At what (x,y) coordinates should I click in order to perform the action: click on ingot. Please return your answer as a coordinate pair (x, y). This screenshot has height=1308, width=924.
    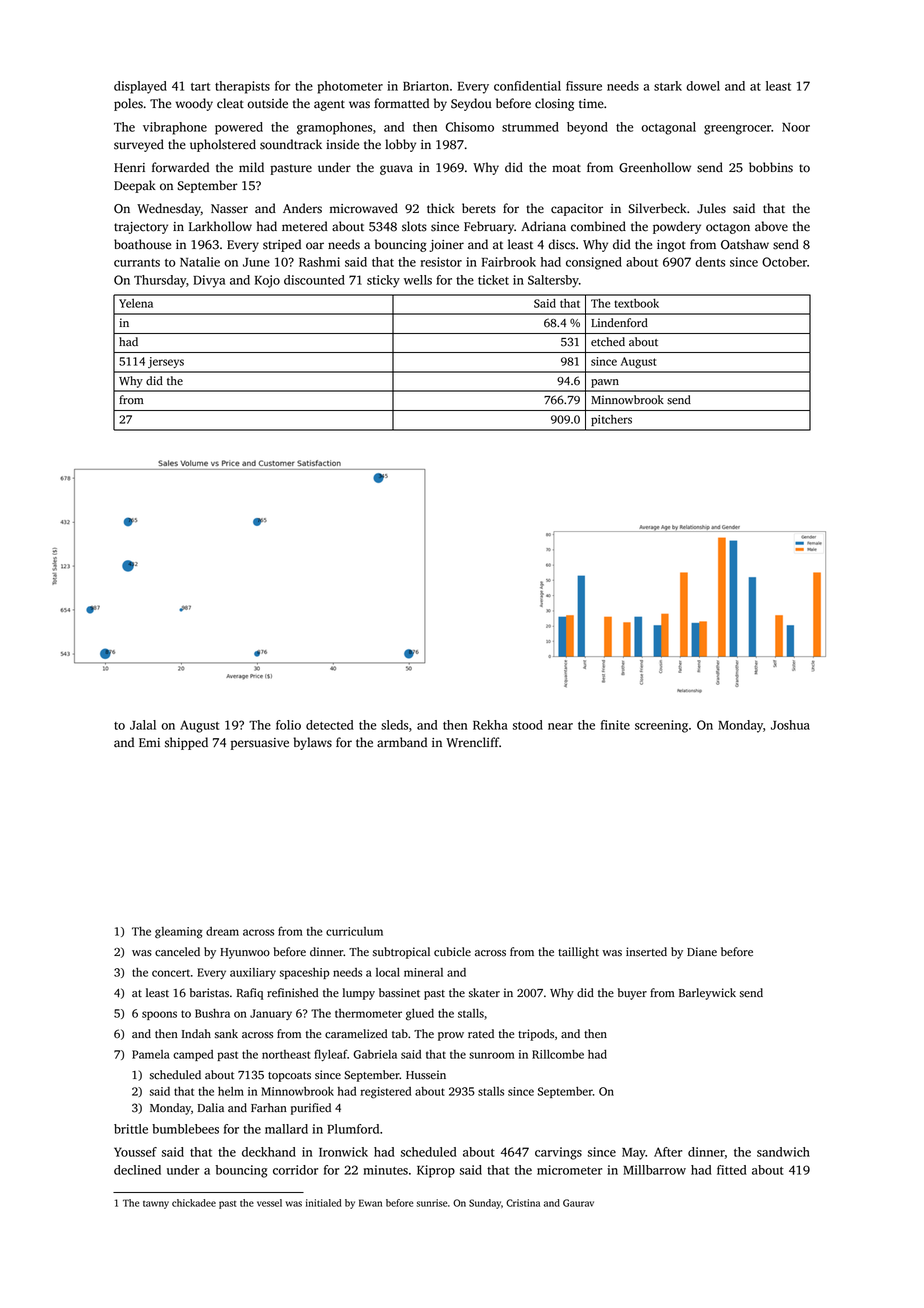
    Looking at the image, I should click on (671, 246).
